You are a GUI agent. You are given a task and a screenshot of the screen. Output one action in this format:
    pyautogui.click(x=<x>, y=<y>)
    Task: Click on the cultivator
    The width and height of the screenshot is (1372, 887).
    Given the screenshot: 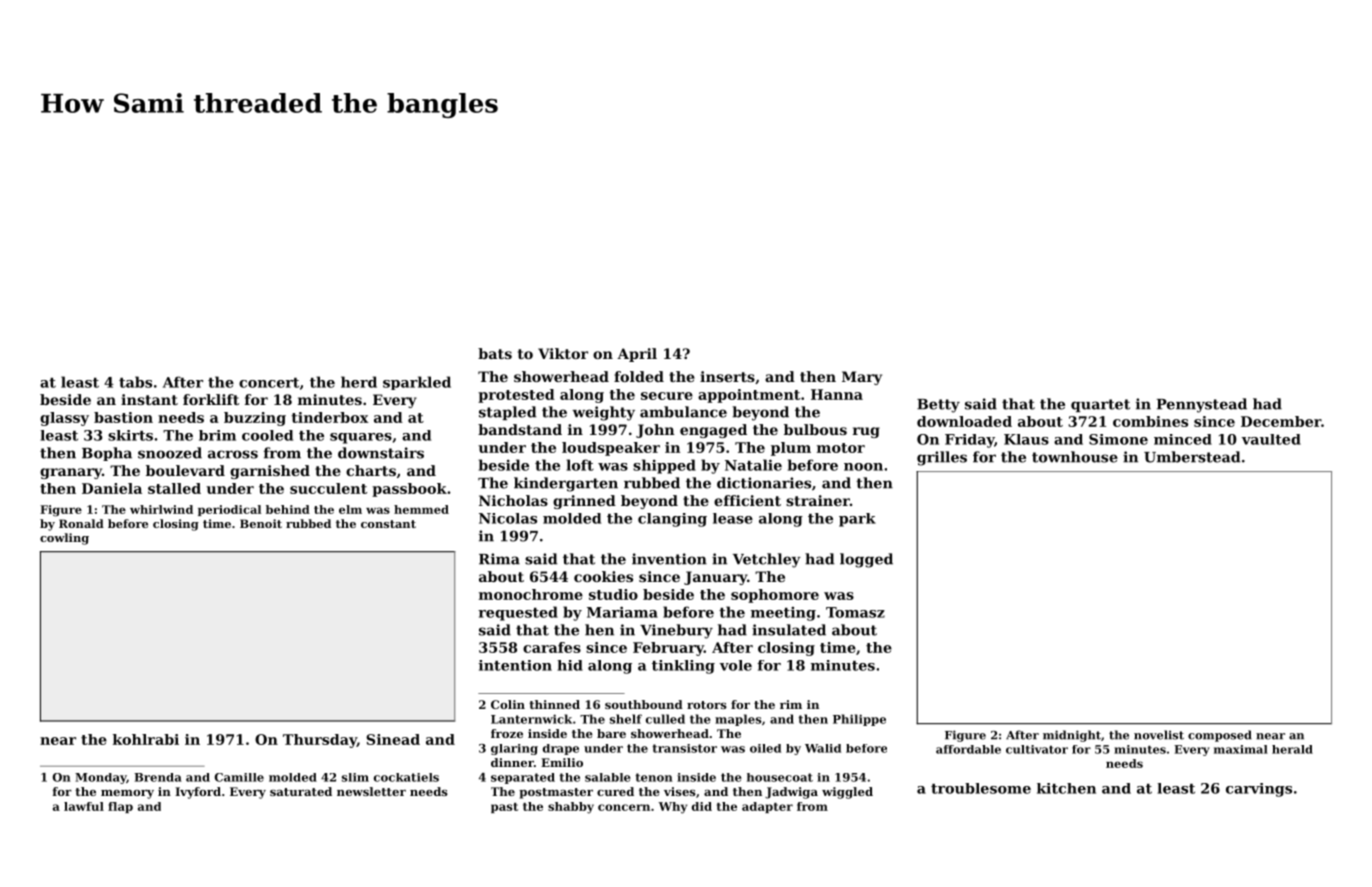 What is the action you would take?
    pyautogui.click(x=1037, y=749)
